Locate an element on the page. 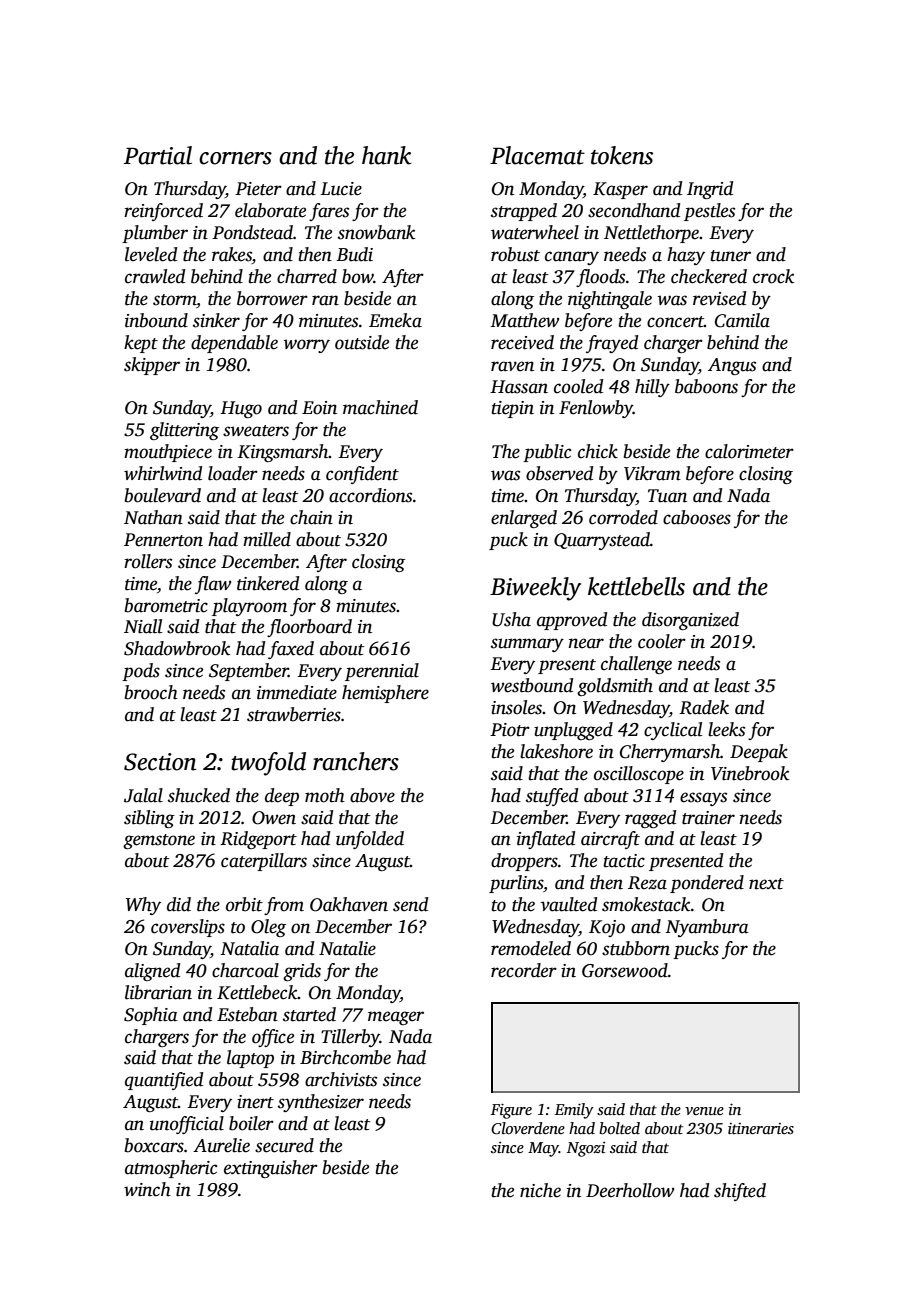  office is located at coordinates (273, 1038).
